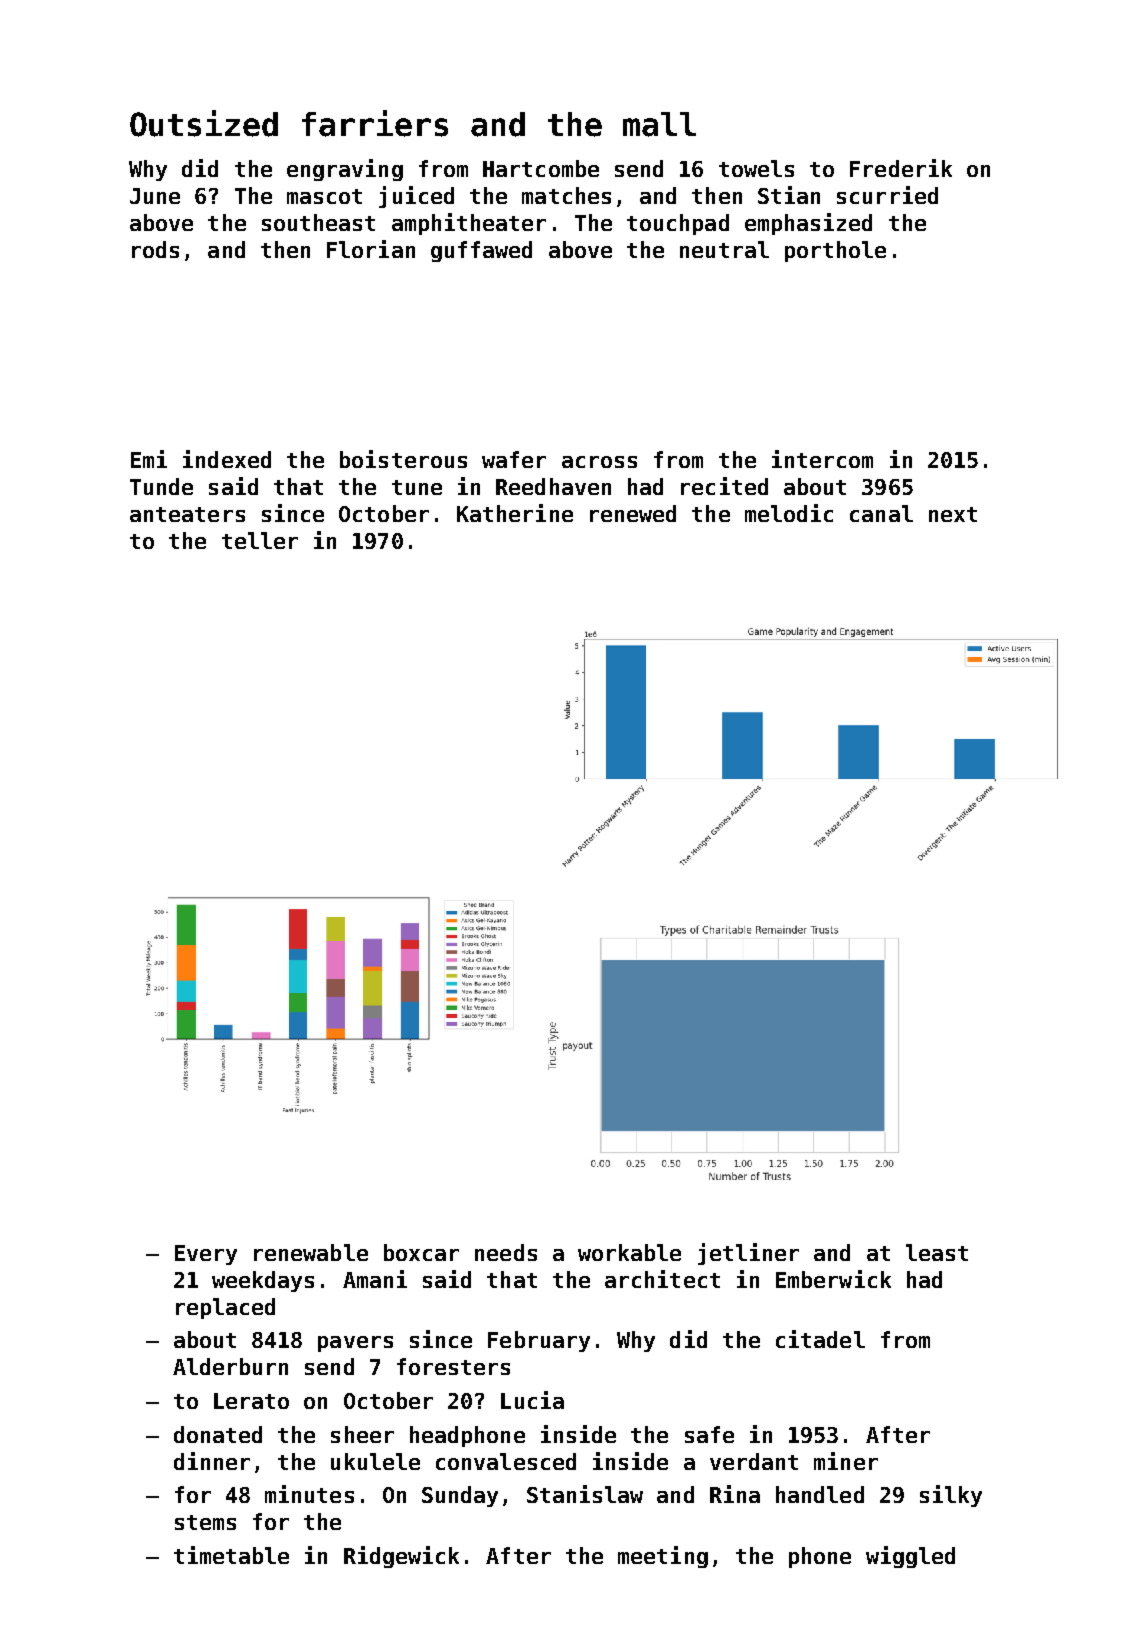 The height and width of the image is (1643, 1134). I want to click on canal, so click(881, 513).
